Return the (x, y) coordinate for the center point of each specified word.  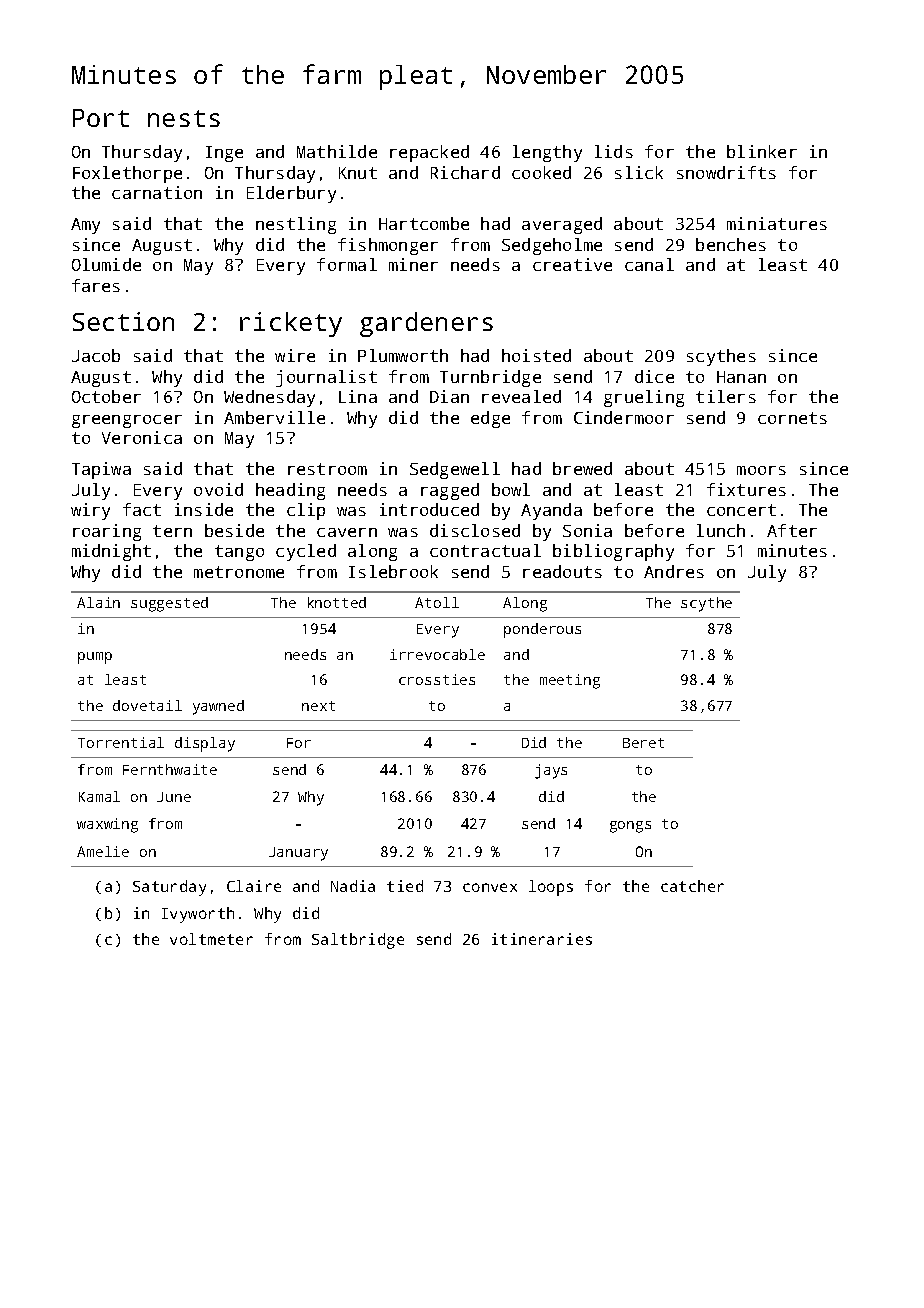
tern (172, 531)
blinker (762, 151)
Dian (449, 396)
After (792, 530)
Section (123, 321)
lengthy (547, 153)
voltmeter (211, 939)
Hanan (741, 377)
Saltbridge (358, 941)
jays (551, 771)
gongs (630, 827)
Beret (643, 743)
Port (101, 118)
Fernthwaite (170, 769)
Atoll (437, 602)
